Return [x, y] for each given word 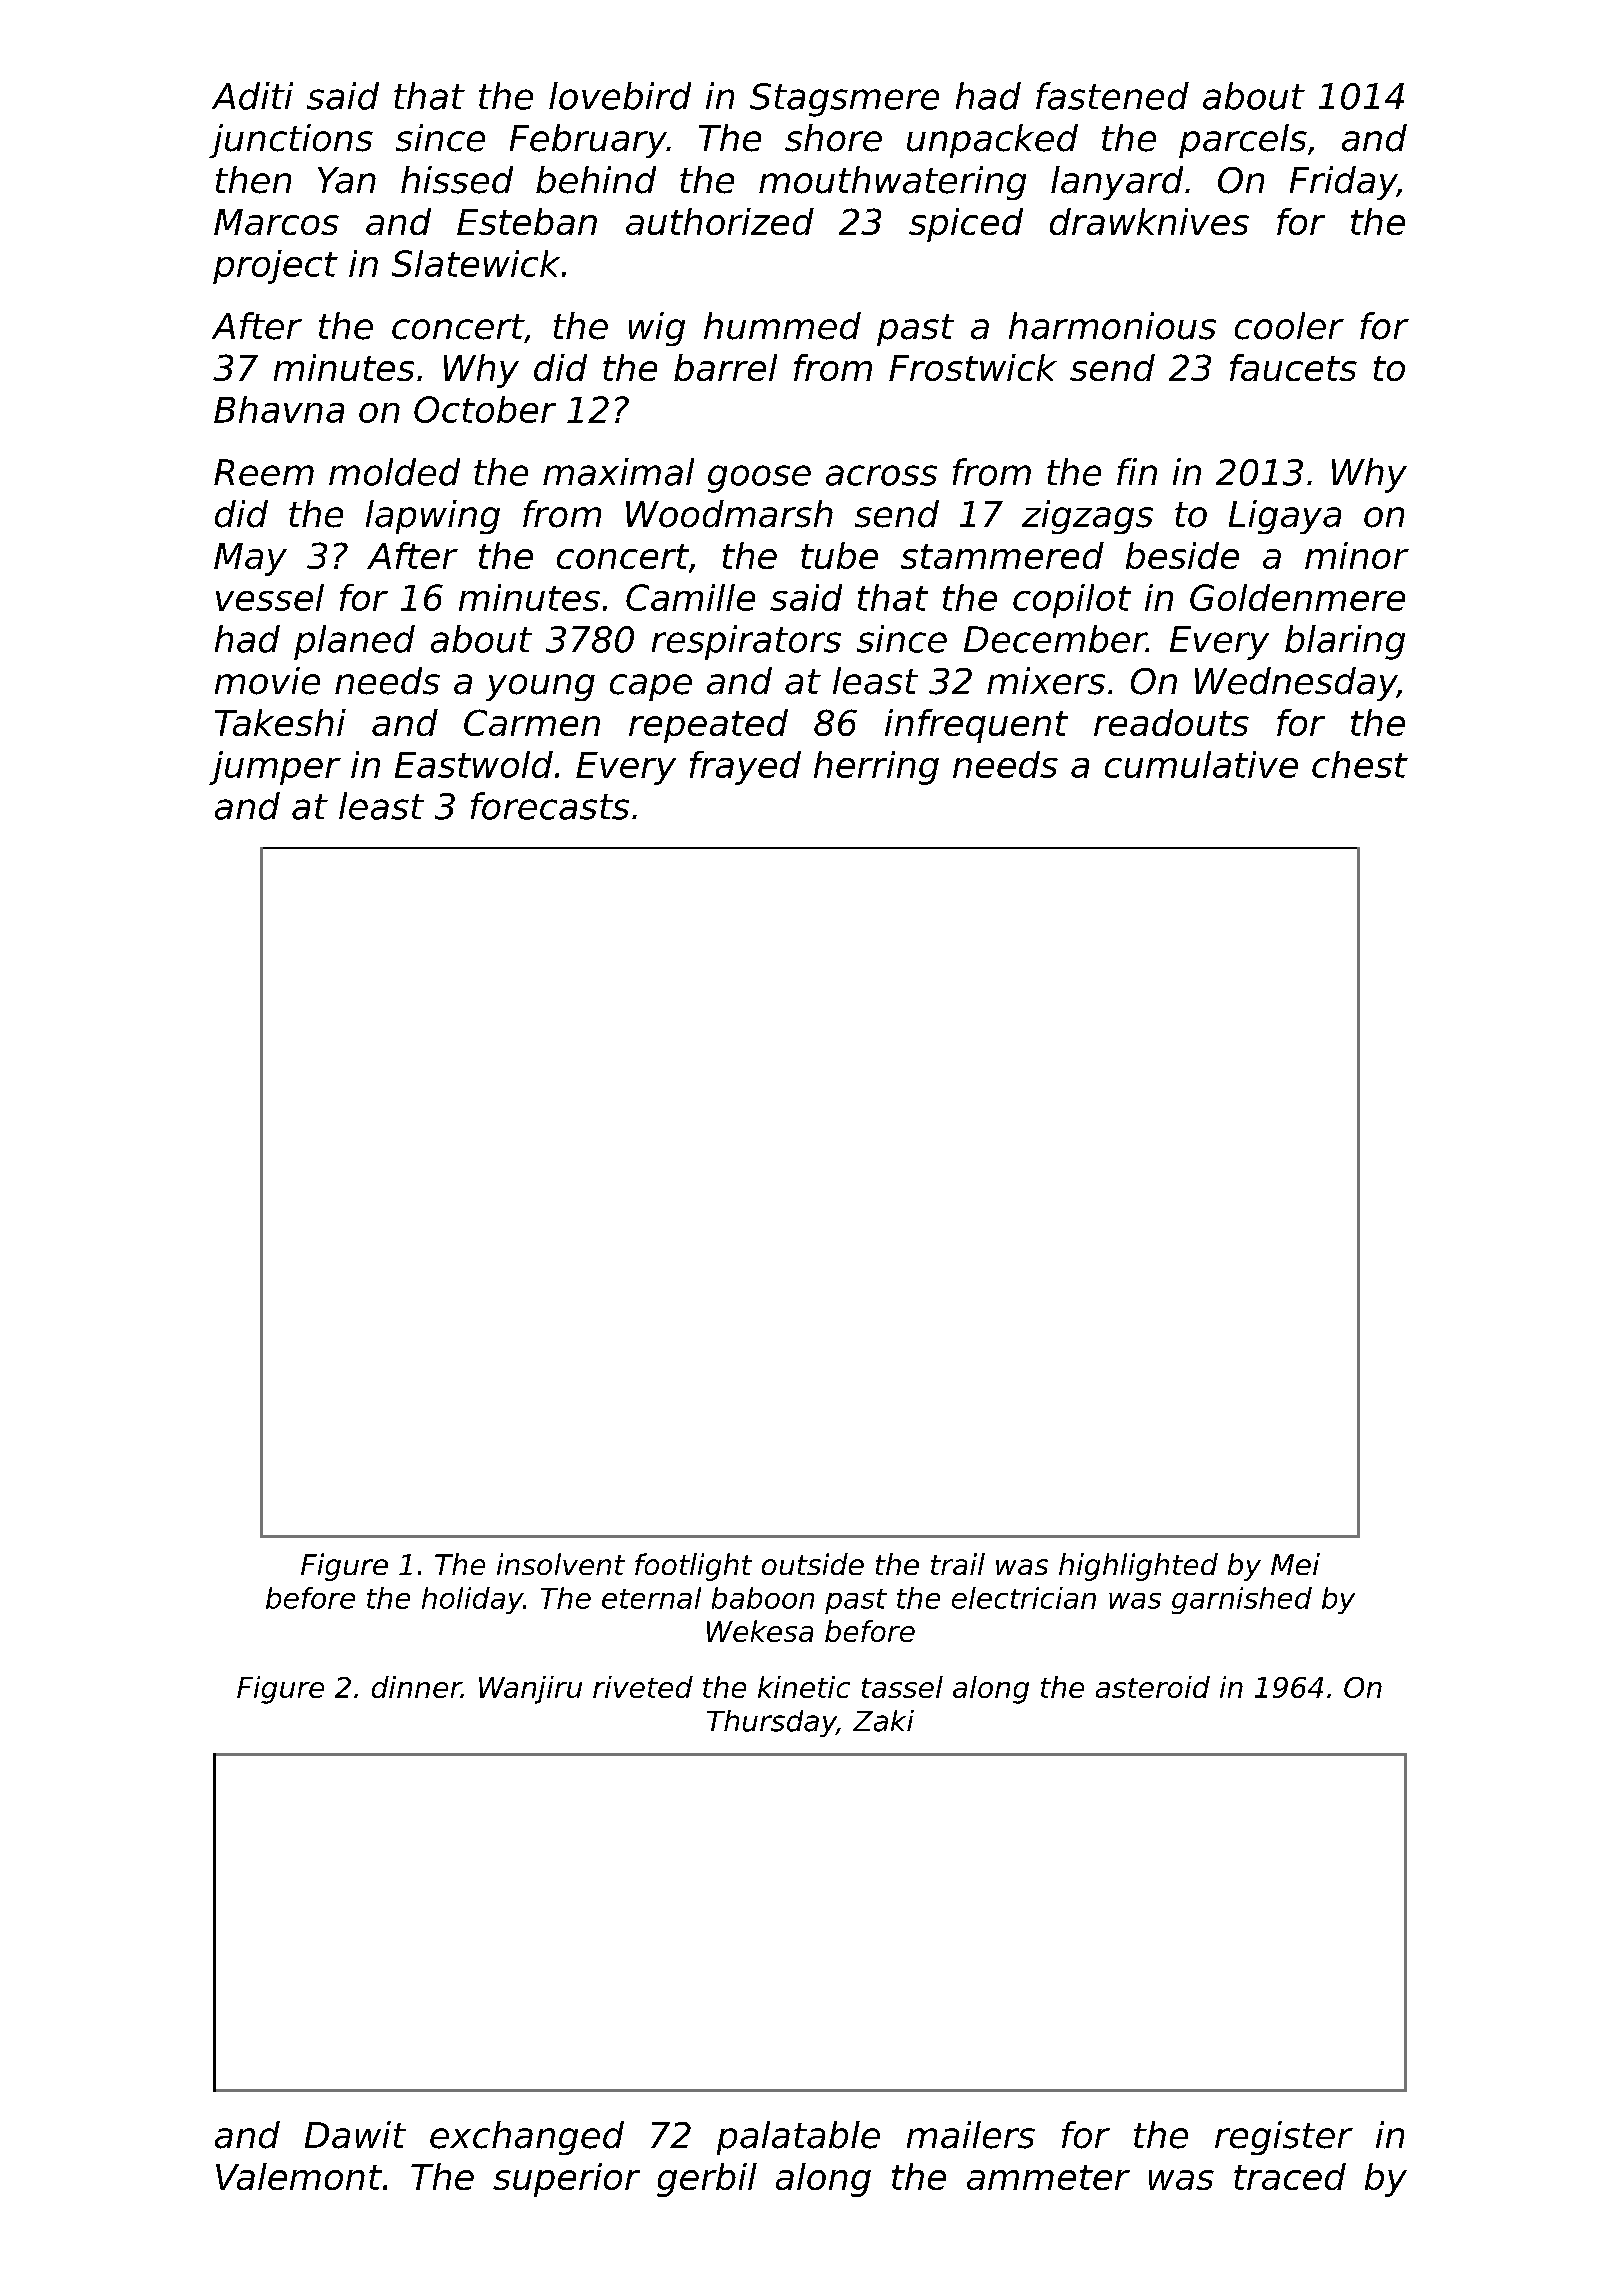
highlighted [1138, 1567]
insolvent [561, 1564]
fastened [1112, 96]
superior [566, 2180]
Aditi [252, 96]
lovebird [620, 96]
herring [876, 768]
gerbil [707, 2180]
